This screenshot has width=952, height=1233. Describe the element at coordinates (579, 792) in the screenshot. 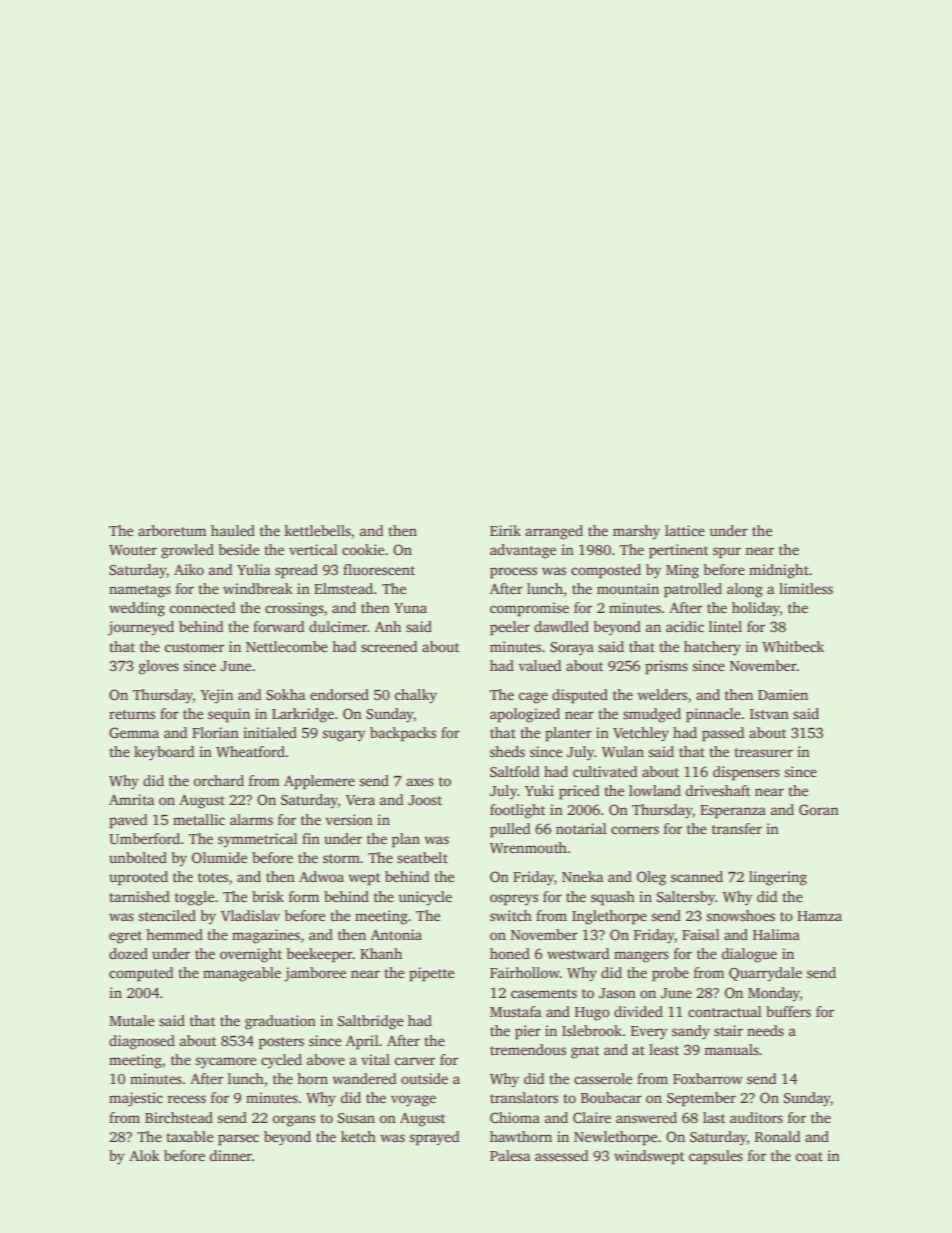

I see `priced` at that location.
